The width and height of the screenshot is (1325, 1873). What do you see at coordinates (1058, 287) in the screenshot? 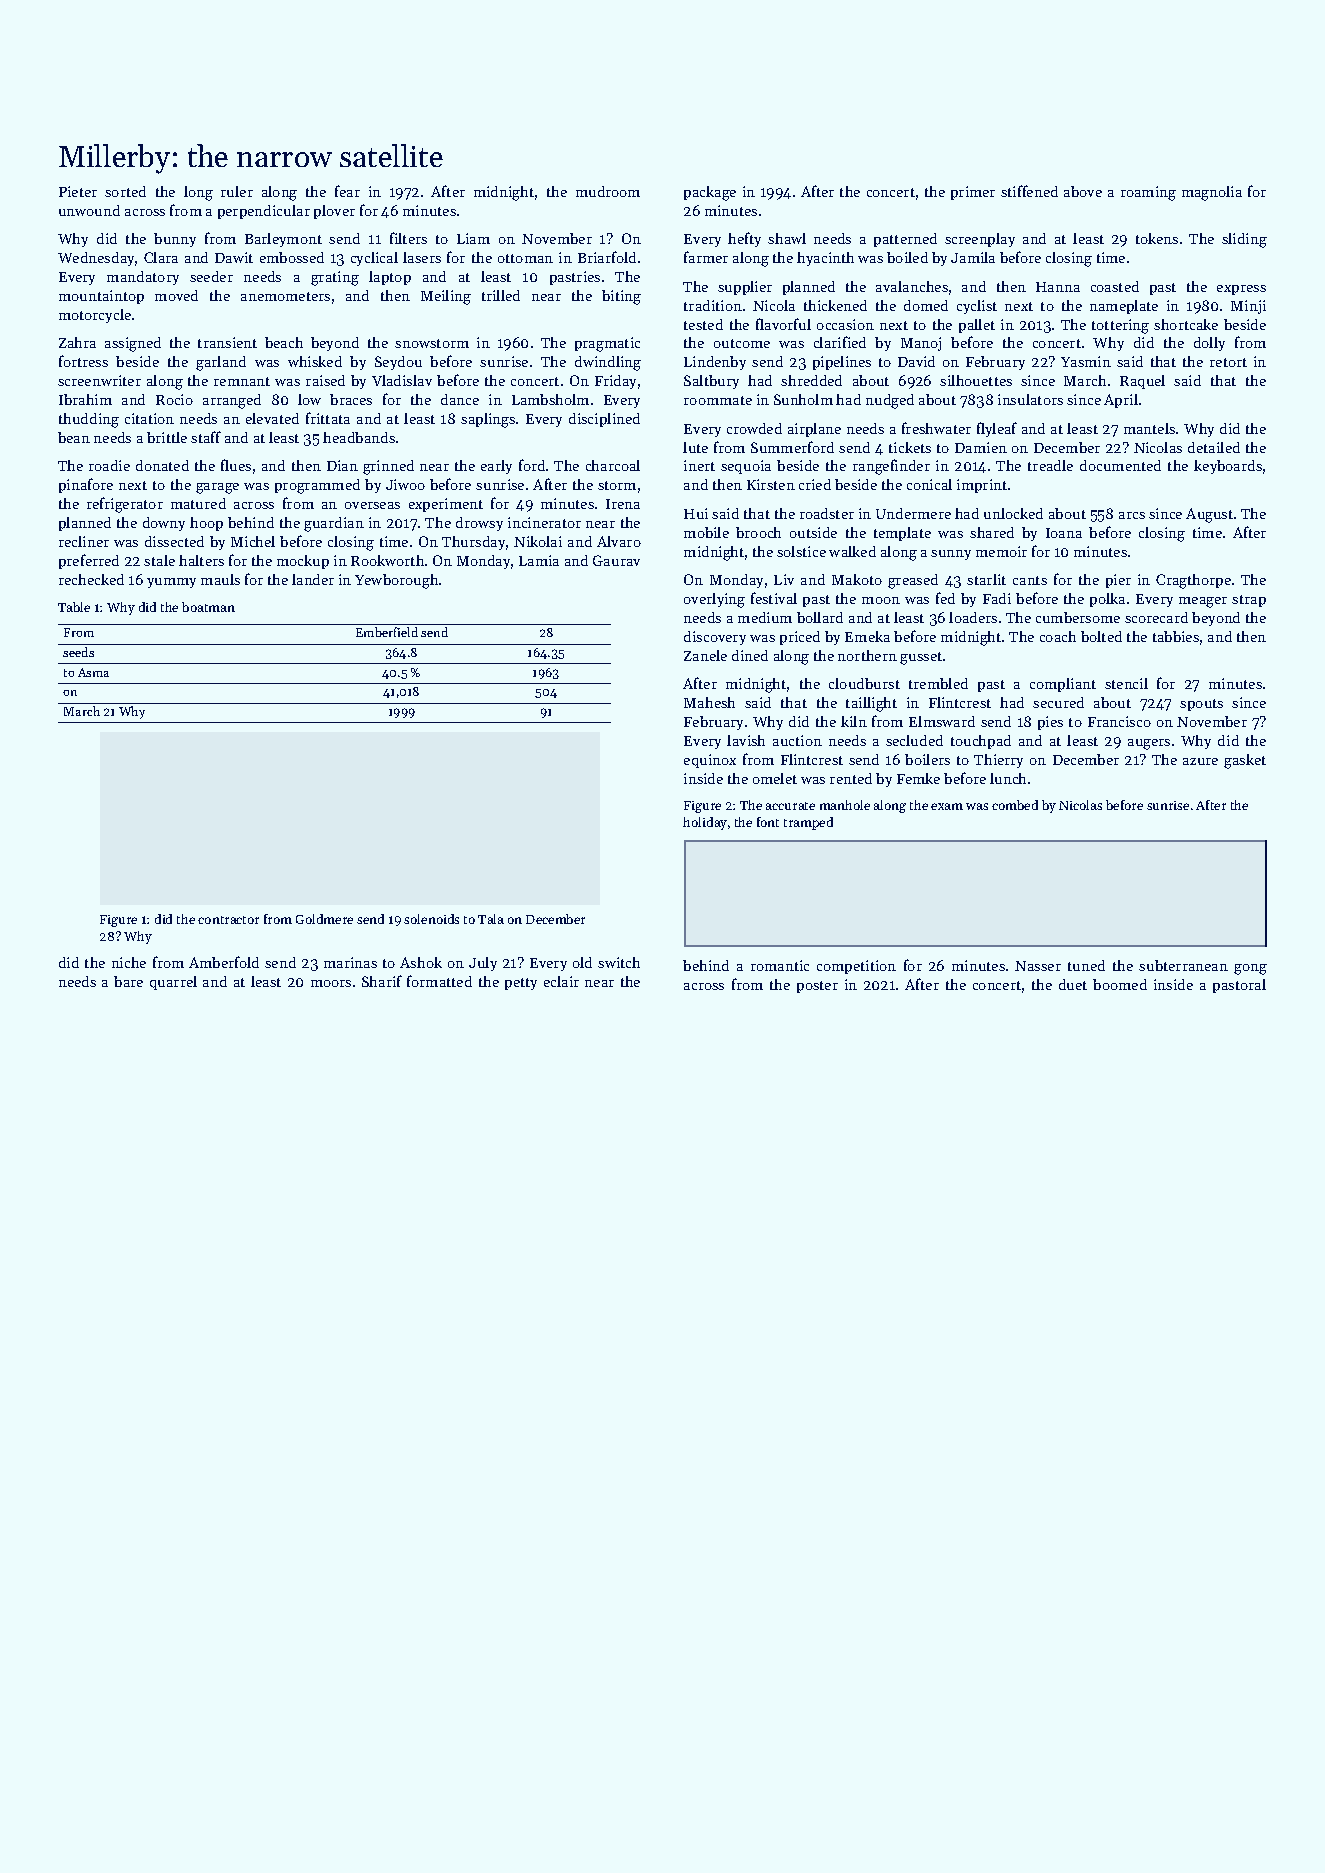
I see `Hanna` at bounding box center [1058, 287].
